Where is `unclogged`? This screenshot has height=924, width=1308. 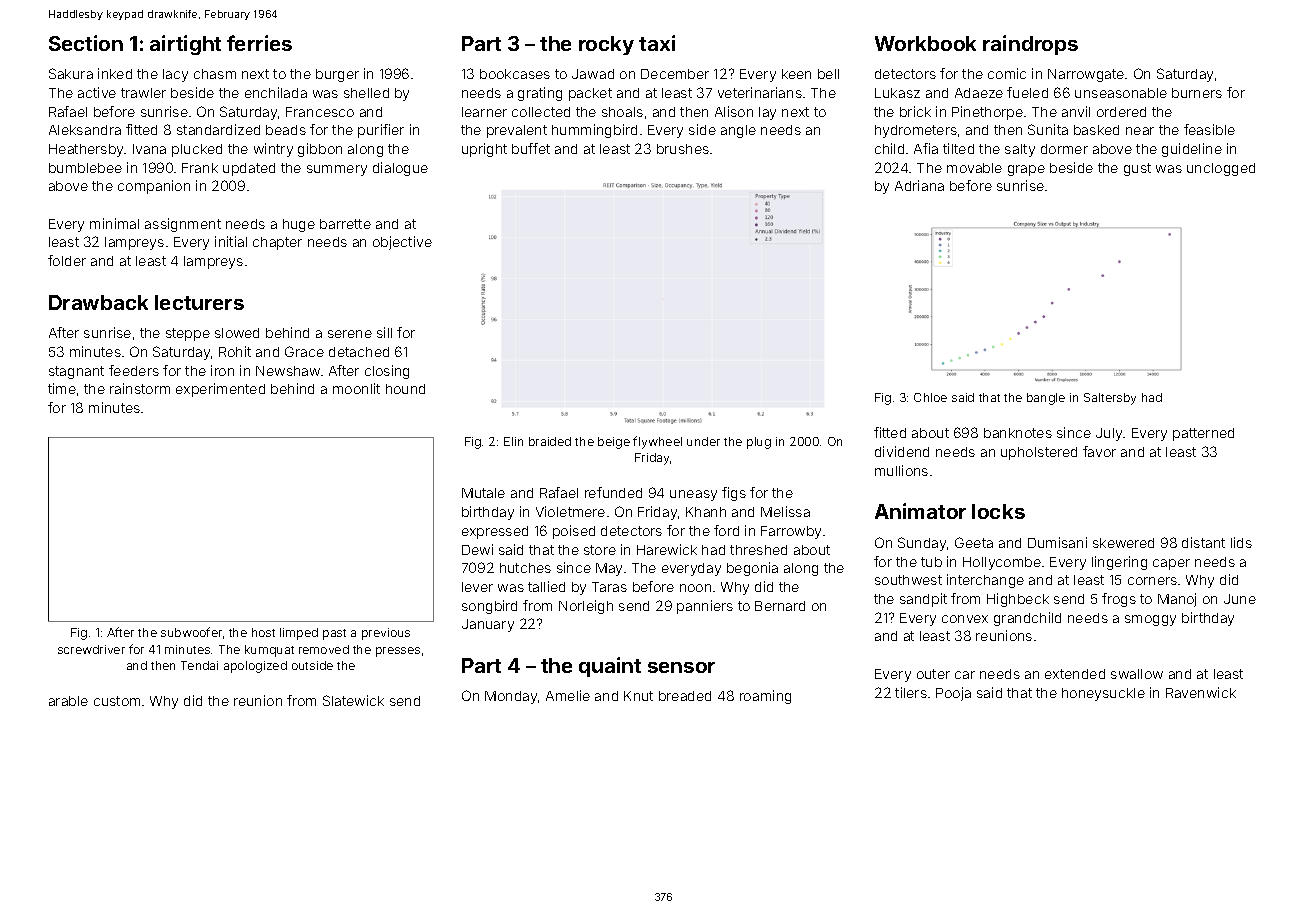 unclogged is located at coordinates (1221, 169).
